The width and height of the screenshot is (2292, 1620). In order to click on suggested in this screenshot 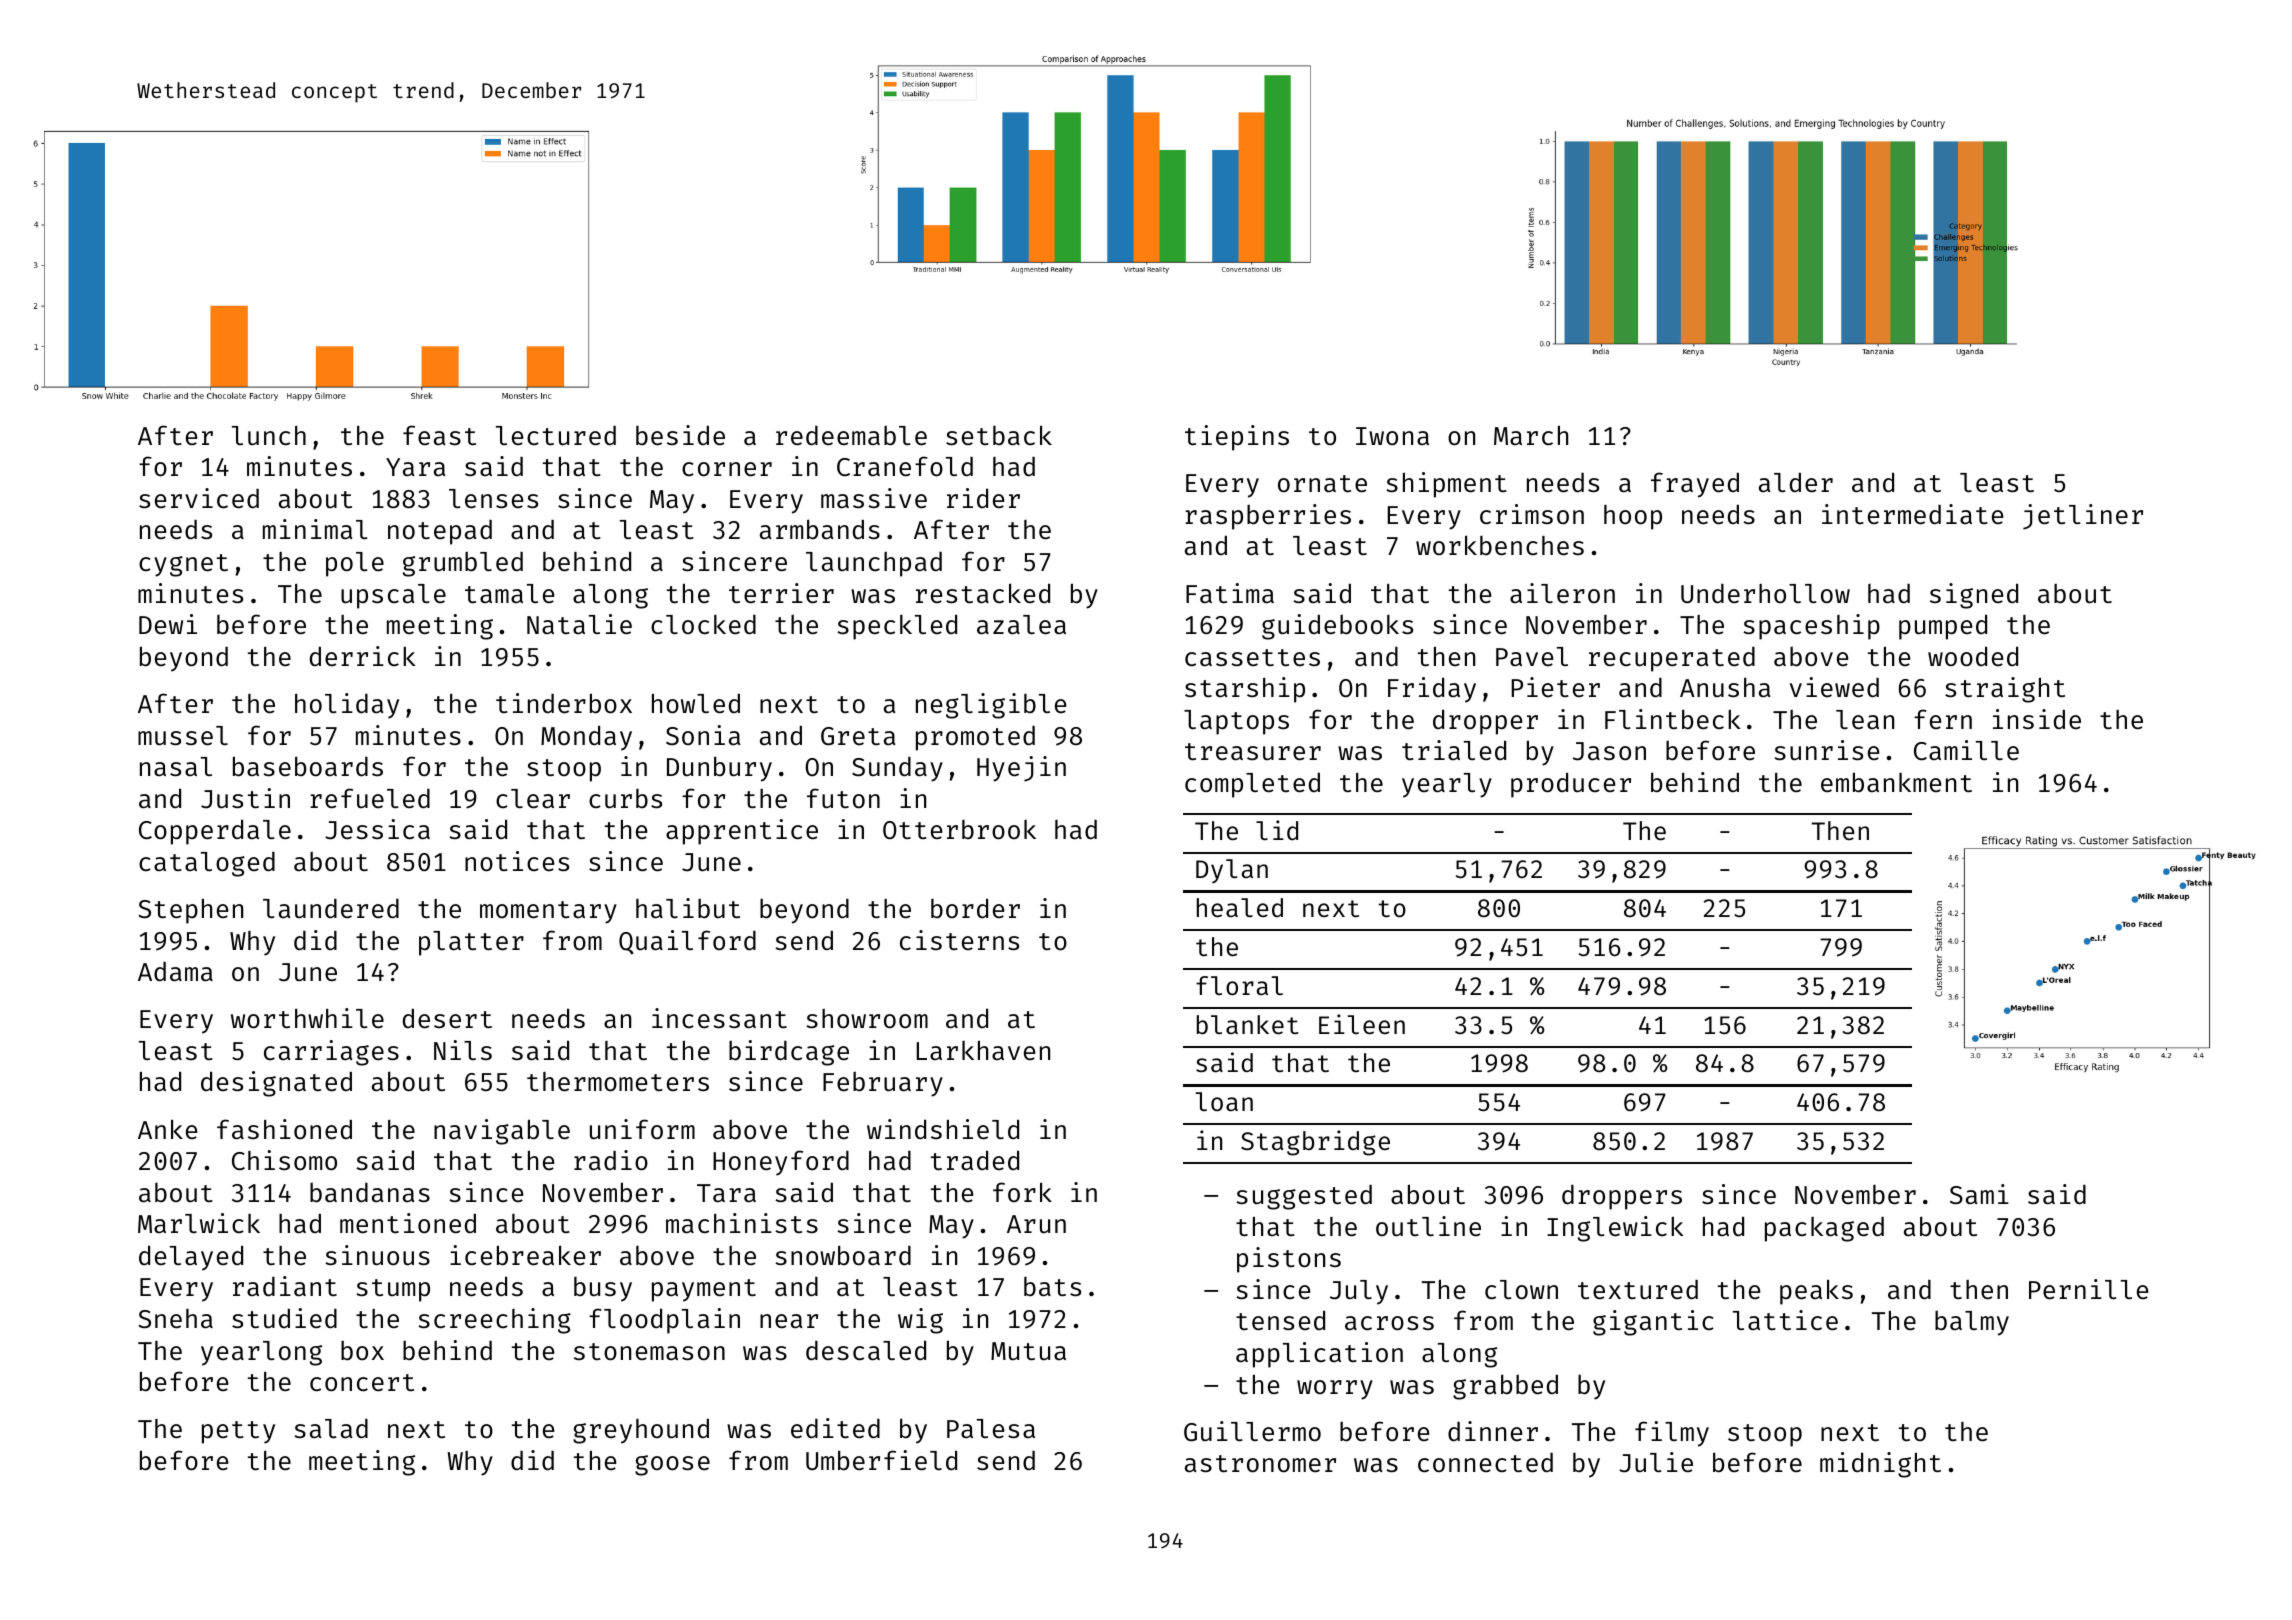, I will do `click(1304, 1197)`.
